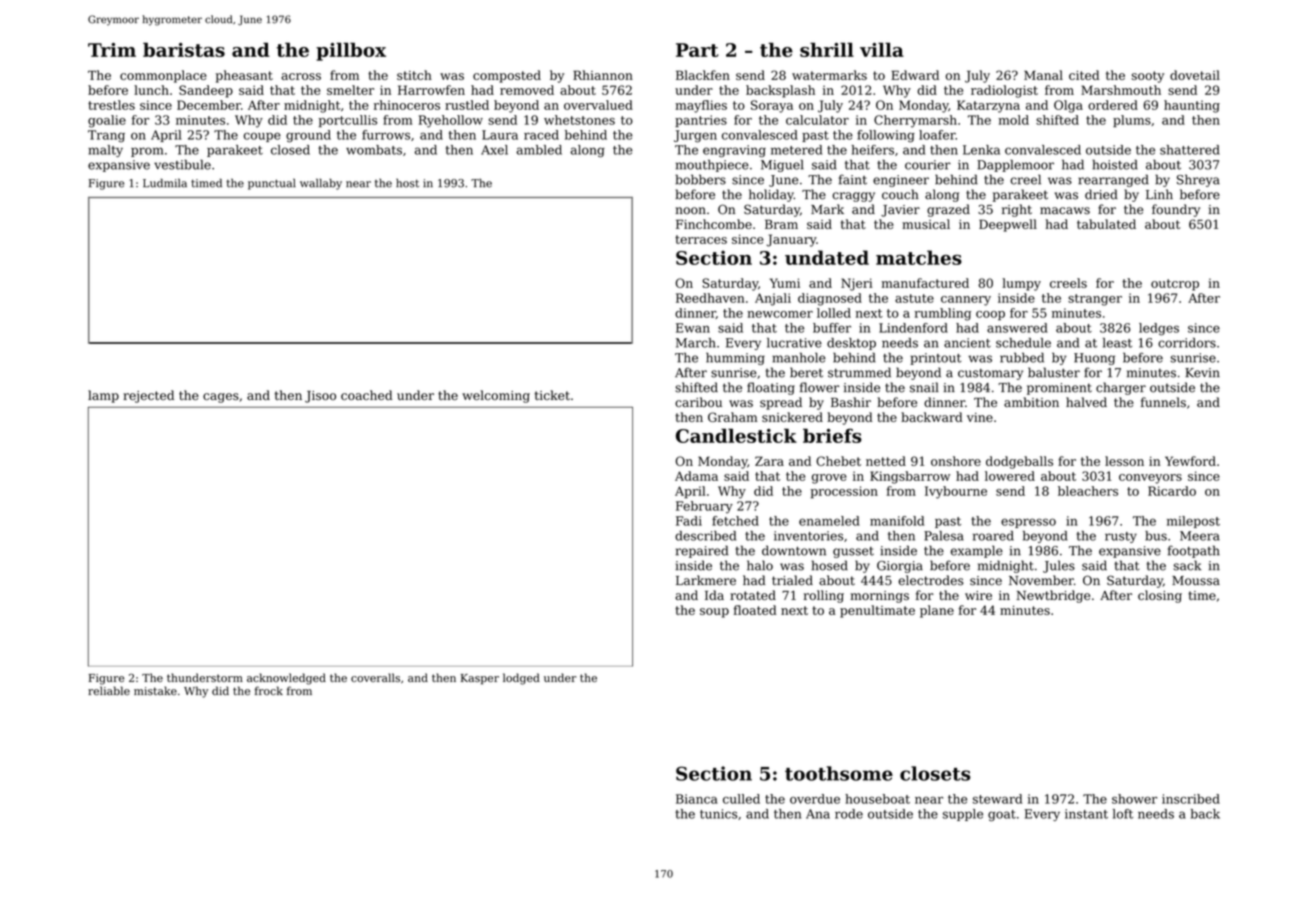 The width and height of the screenshot is (1308, 924). I want to click on villa, so click(882, 49).
